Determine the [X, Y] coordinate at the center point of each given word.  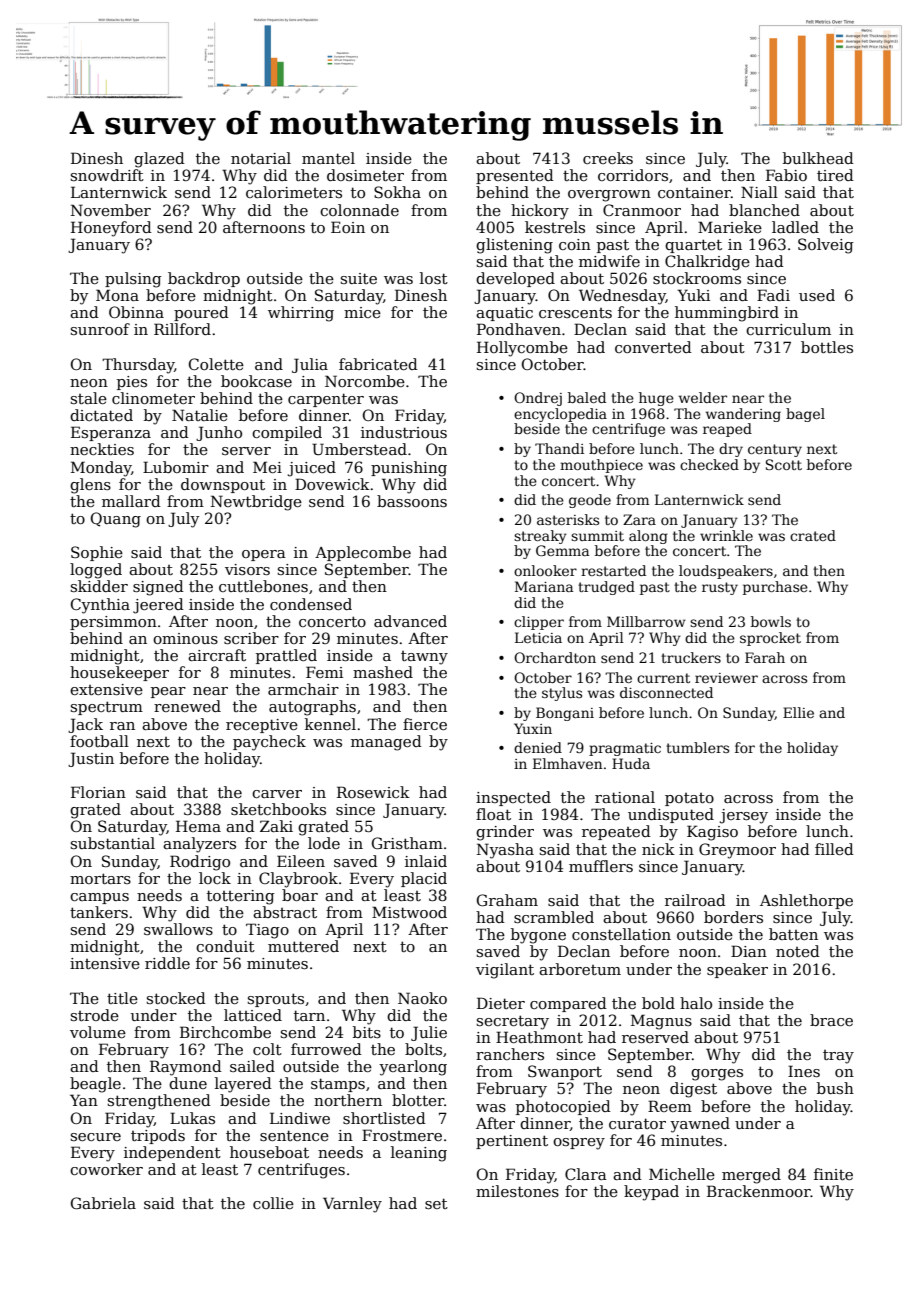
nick [658, 849]
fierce [425, 724]
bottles [827, 347]
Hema [198, 826]
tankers [99, 912]
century [775, 450]
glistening [514, 246]
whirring [301, 314]
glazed [159, 160]
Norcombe [365, 381]
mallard [131, 501]
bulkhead [818, 158]
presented [515, 176]
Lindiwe [300, 1118]
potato [689, 799]
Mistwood [409, 912]
